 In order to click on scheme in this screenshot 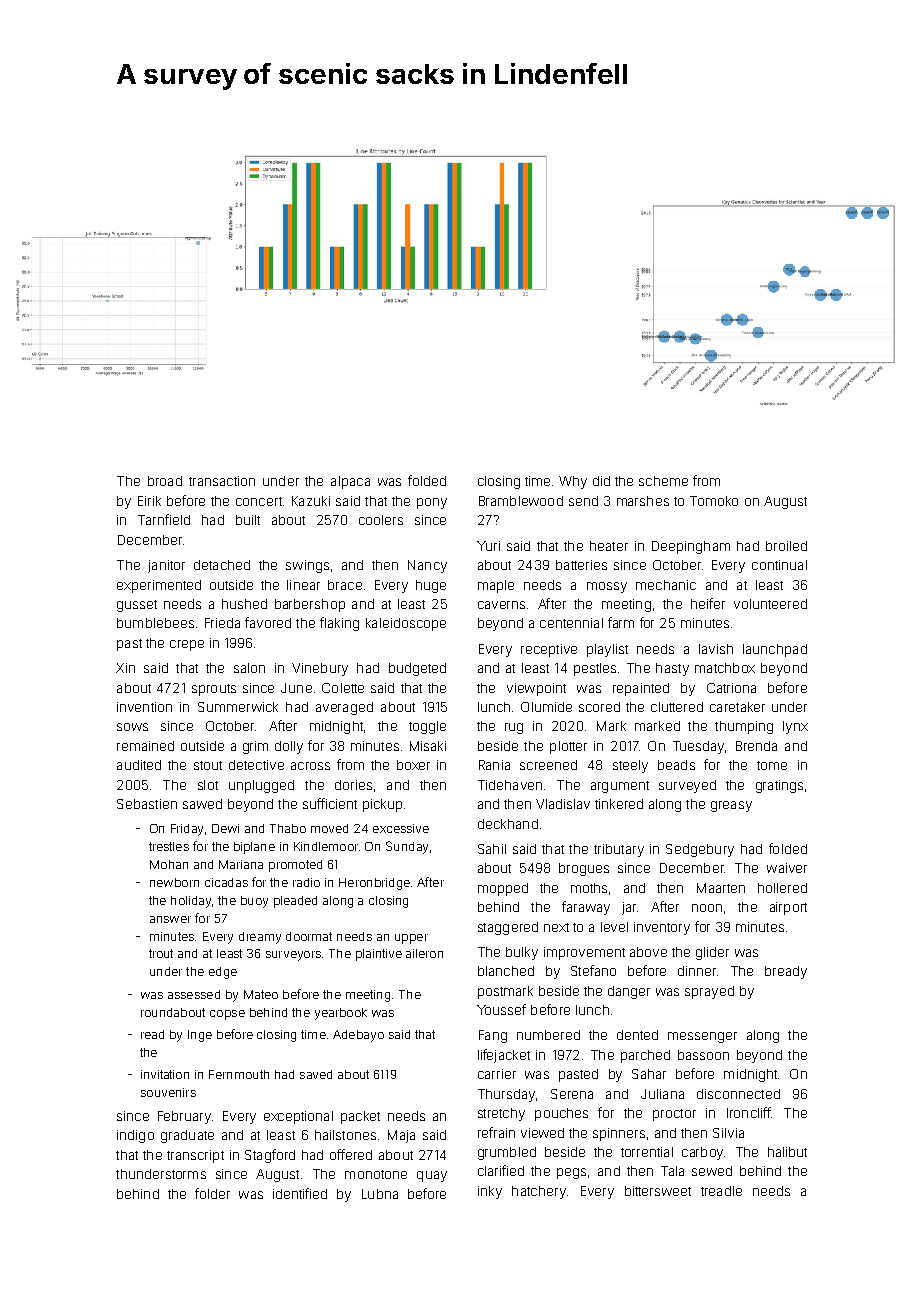, I will do `click(663, 481)`.
